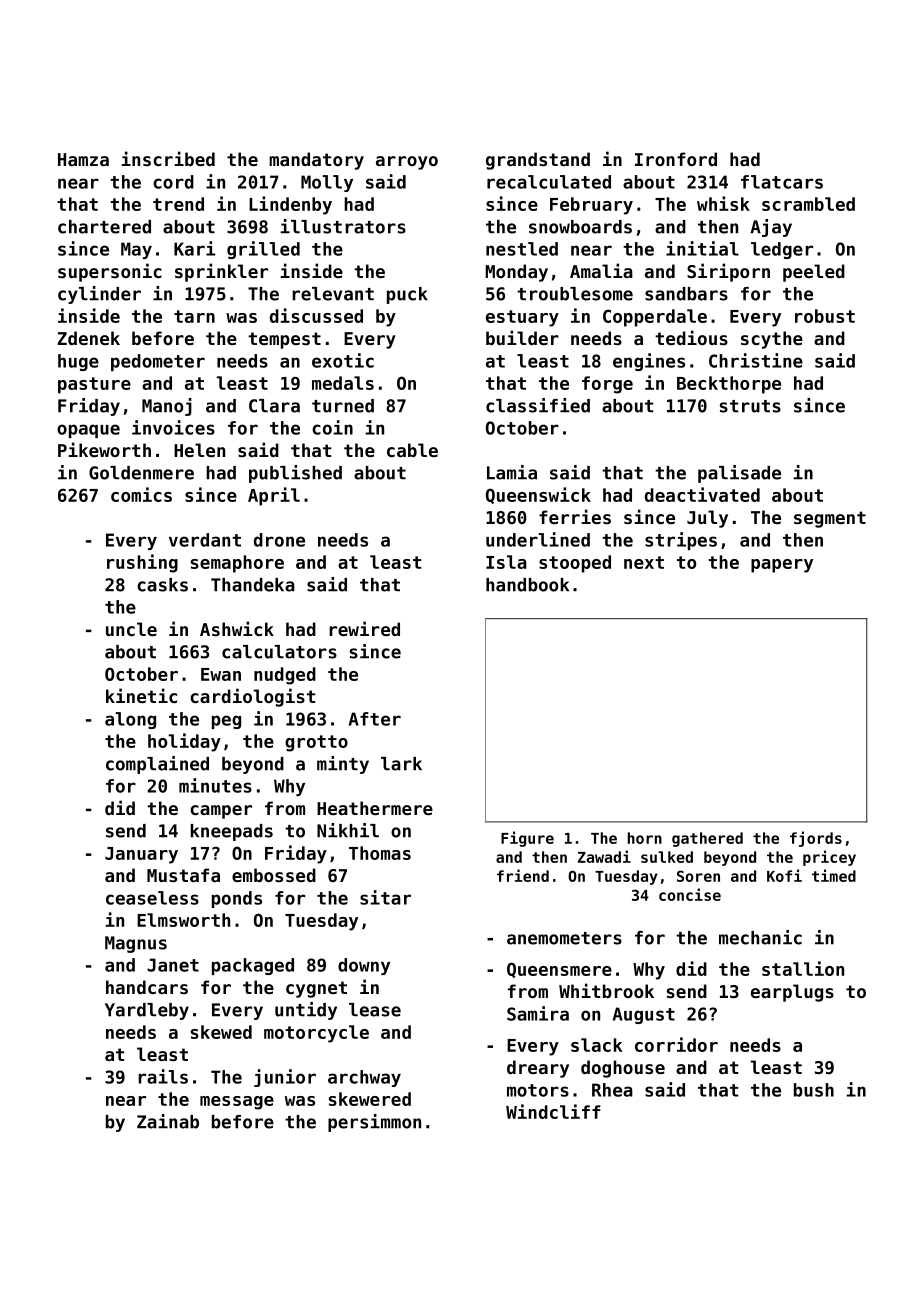 The height and width of the screenshot is (1311, 924). Describe the element at coordinates (645, 838) in the screenshot. I see `horn` at that location.
